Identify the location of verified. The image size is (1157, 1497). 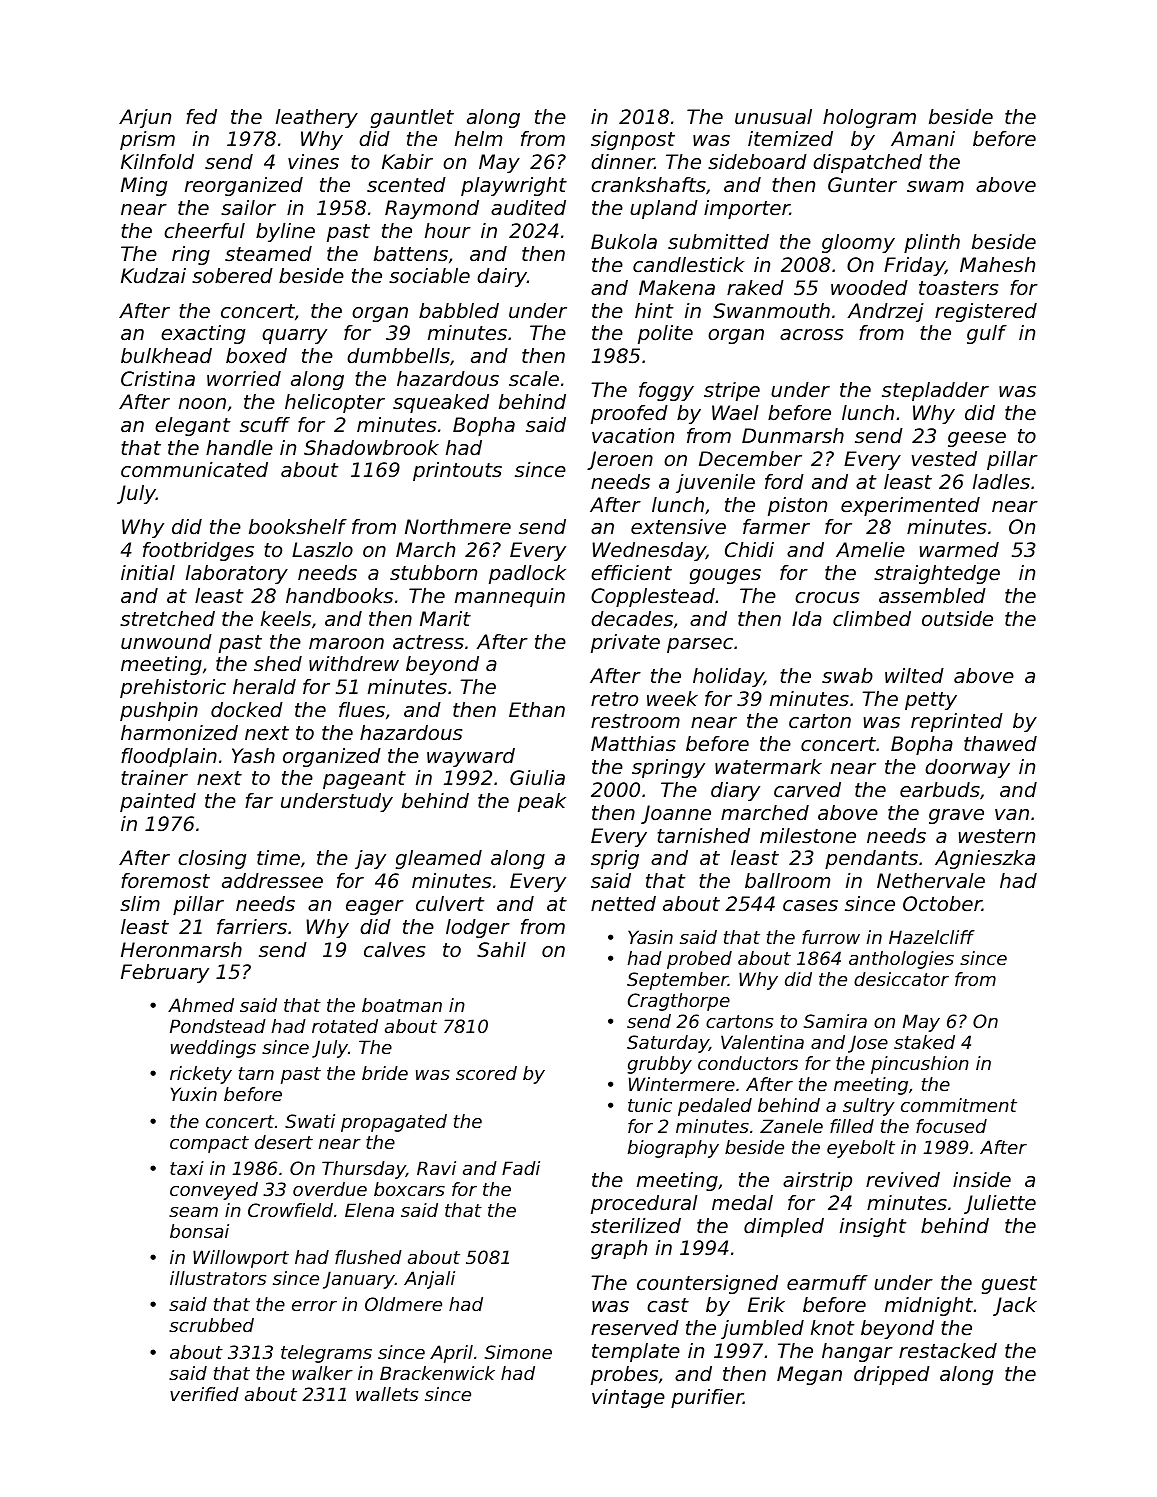
(204, 1394).
